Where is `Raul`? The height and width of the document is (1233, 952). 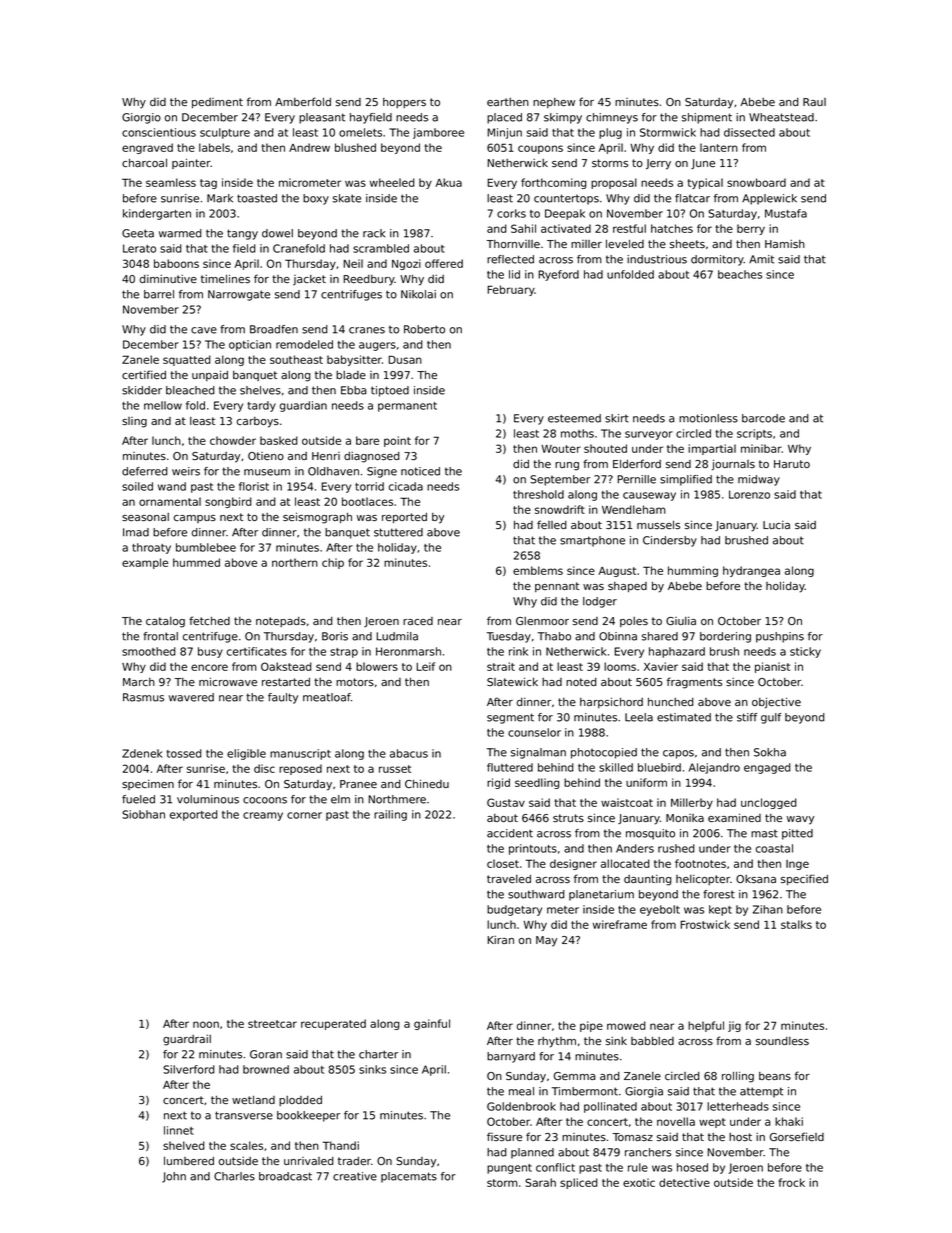 Raul is located at coordinates (814, 102).
